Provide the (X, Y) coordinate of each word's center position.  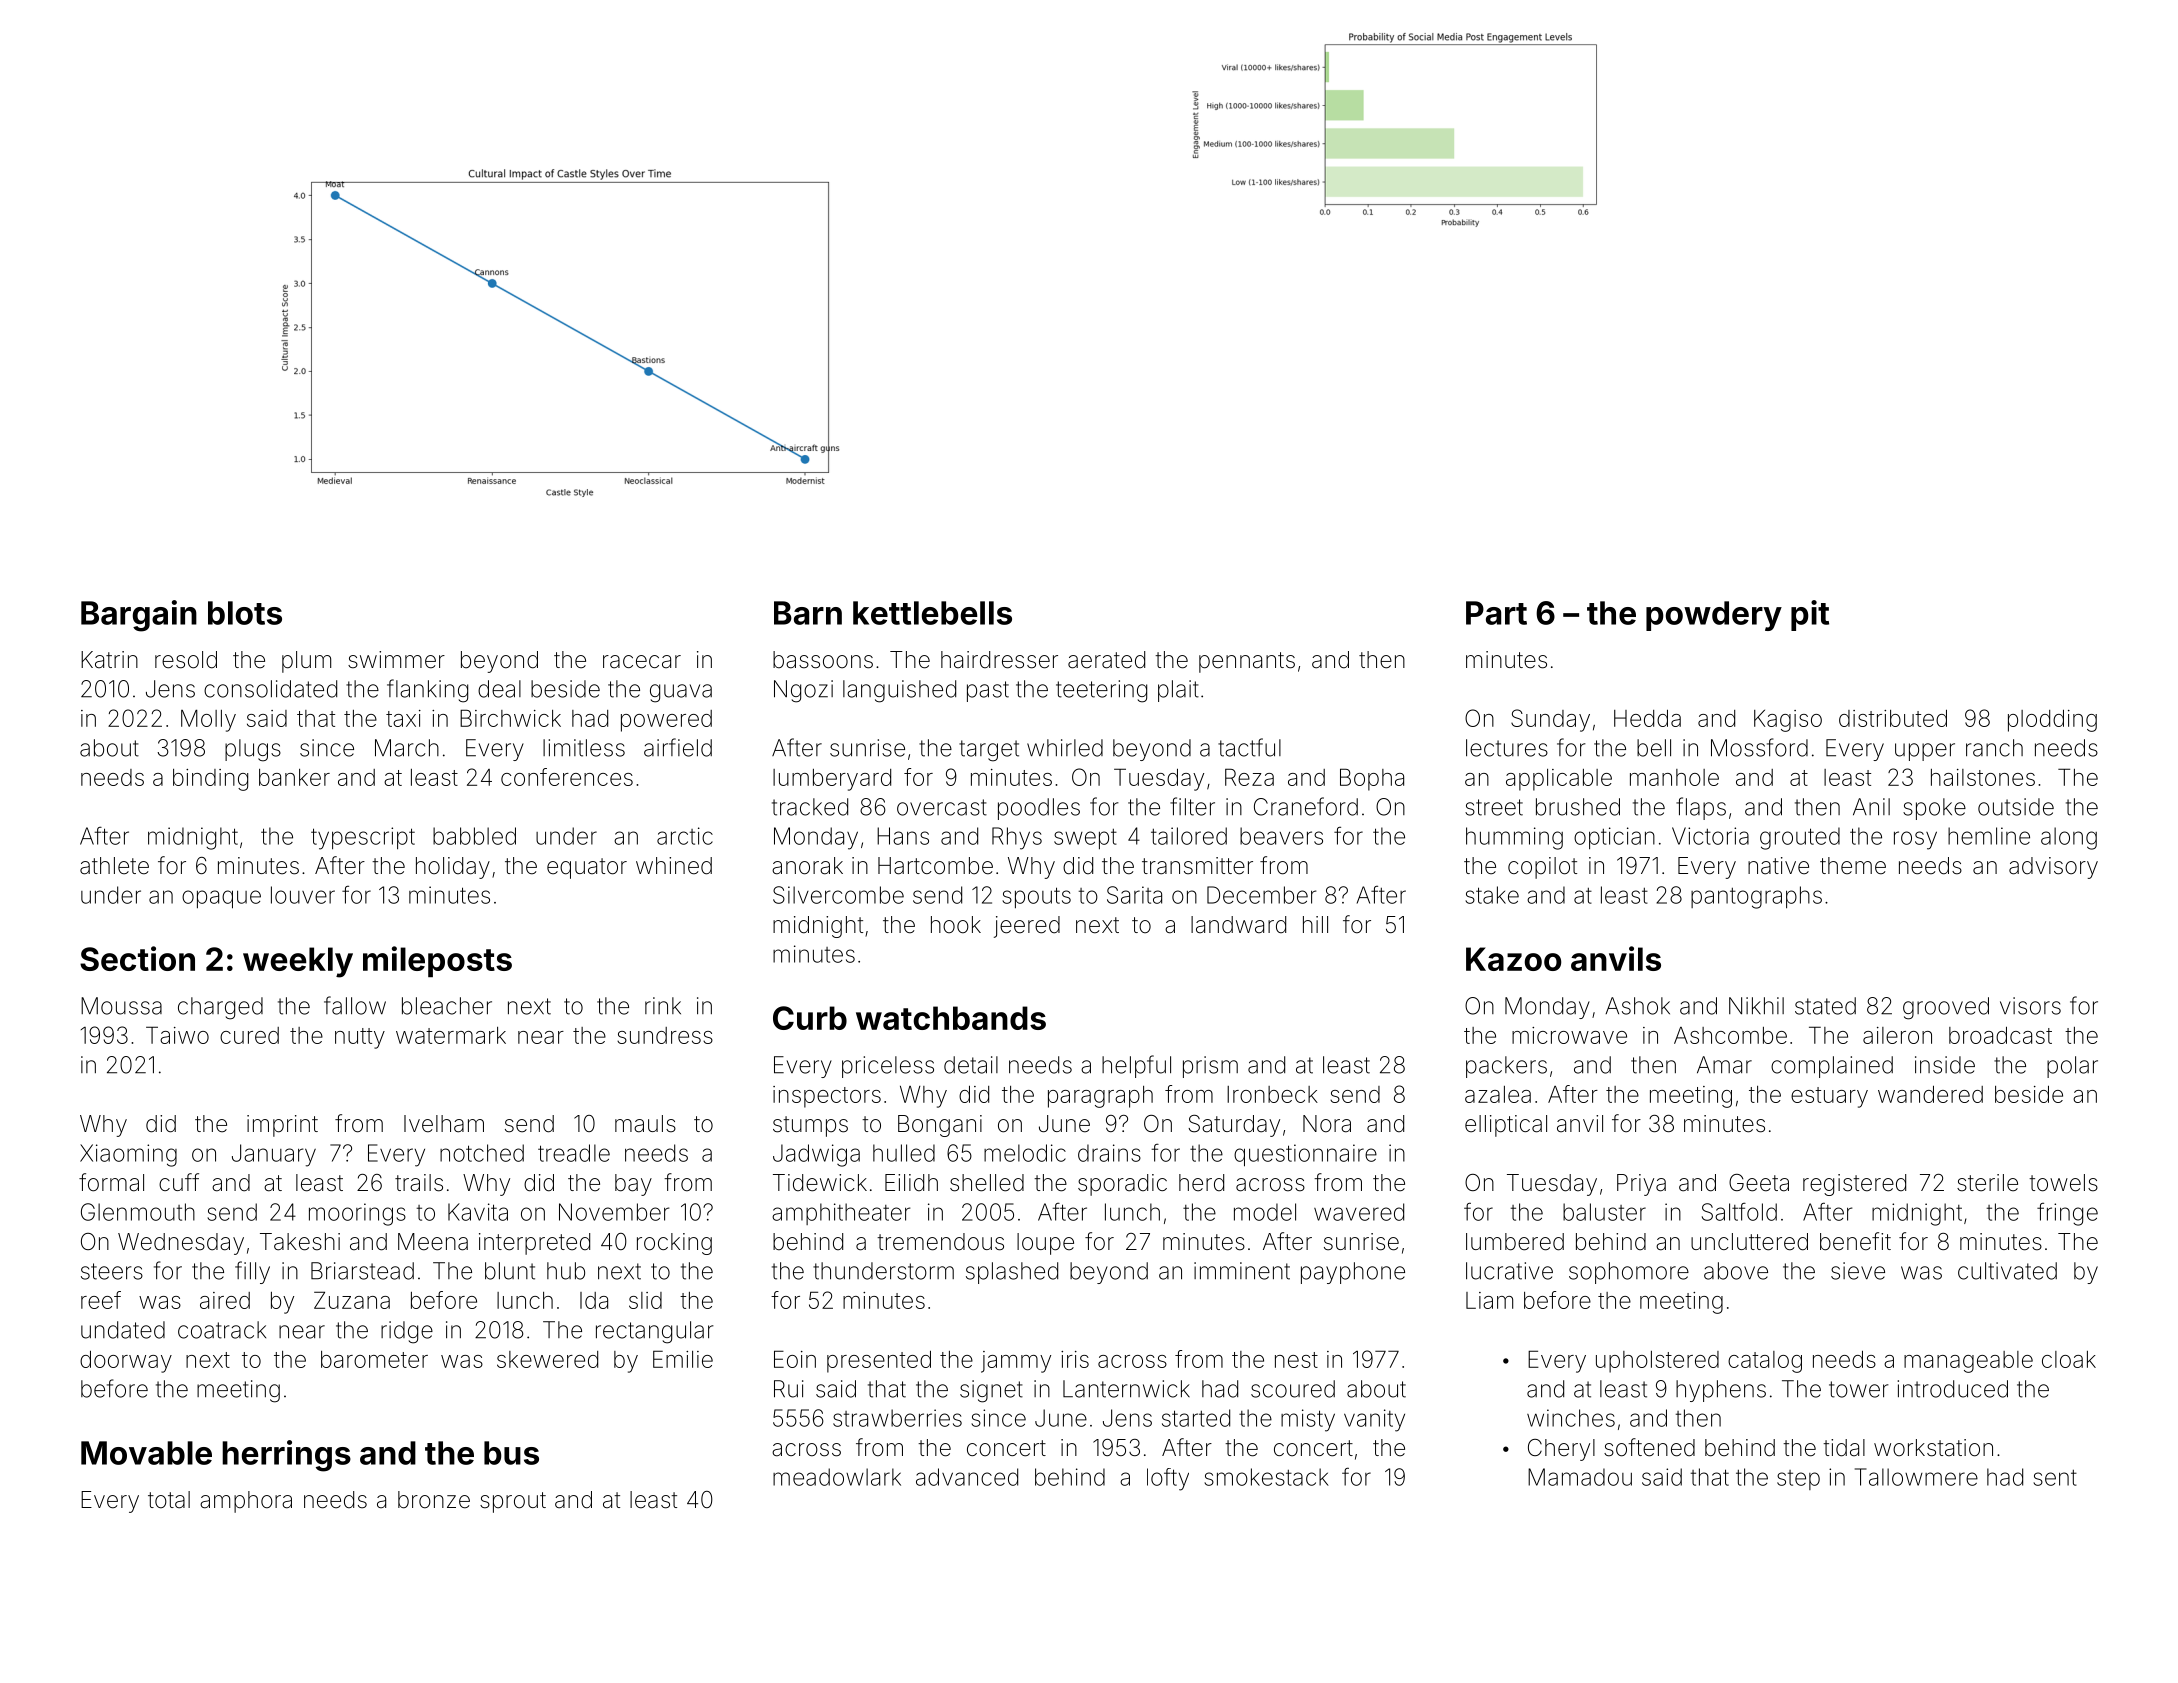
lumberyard (832, 780)
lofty (1168, 1479)
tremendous (940, 1242)
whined (674, 866)
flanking (427, 691)
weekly (298, 962)
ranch (1994, 748)
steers (112, 1271)
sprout (513, 1502)
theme (1853, 866)
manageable (1968, 1362)
